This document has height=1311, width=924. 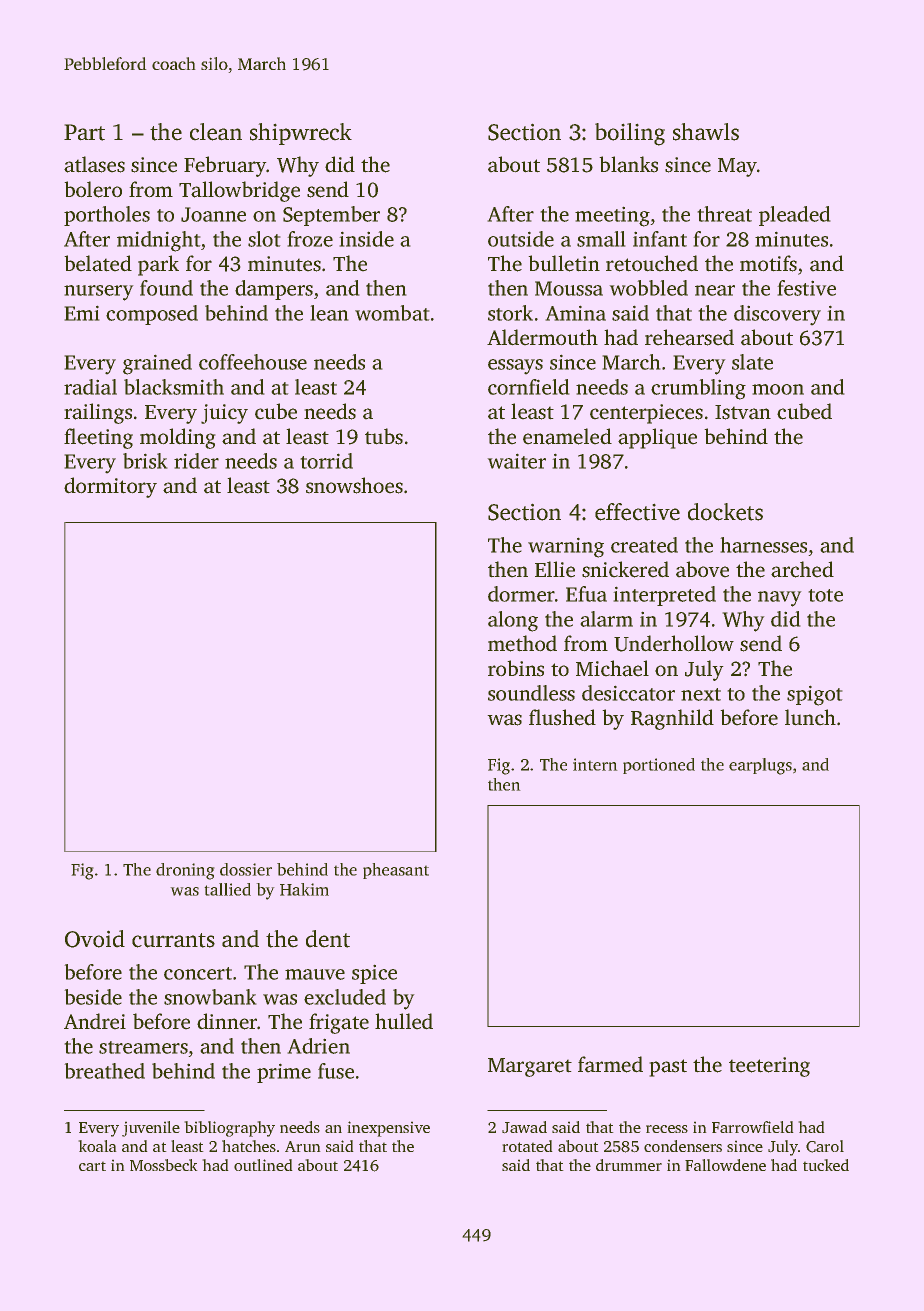 I want to click on May, so click(x=737, y=167).
